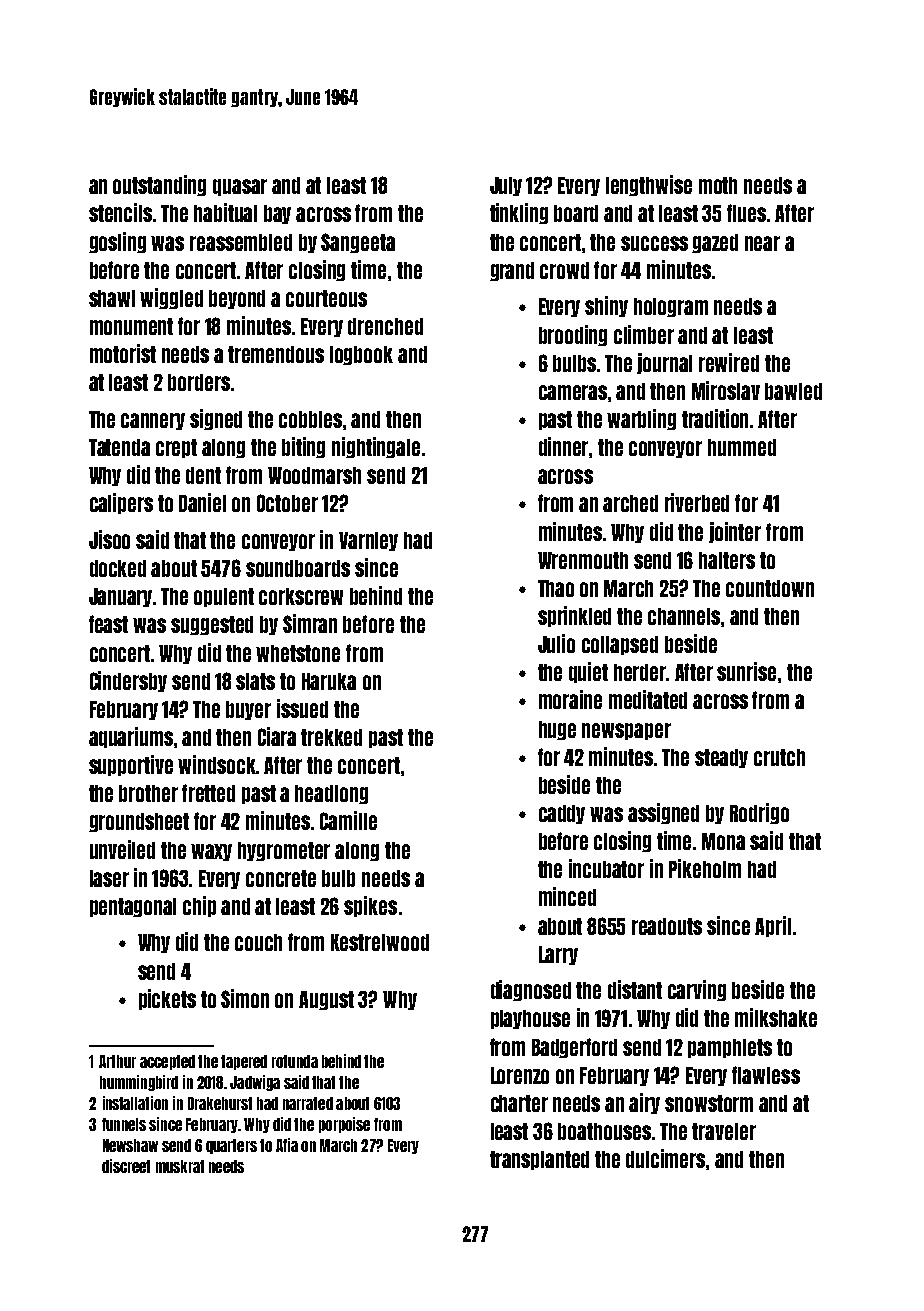  What do you see at coordinates (248, 710) in the image?
I see `buyer` at bounding box center [248, 710].
